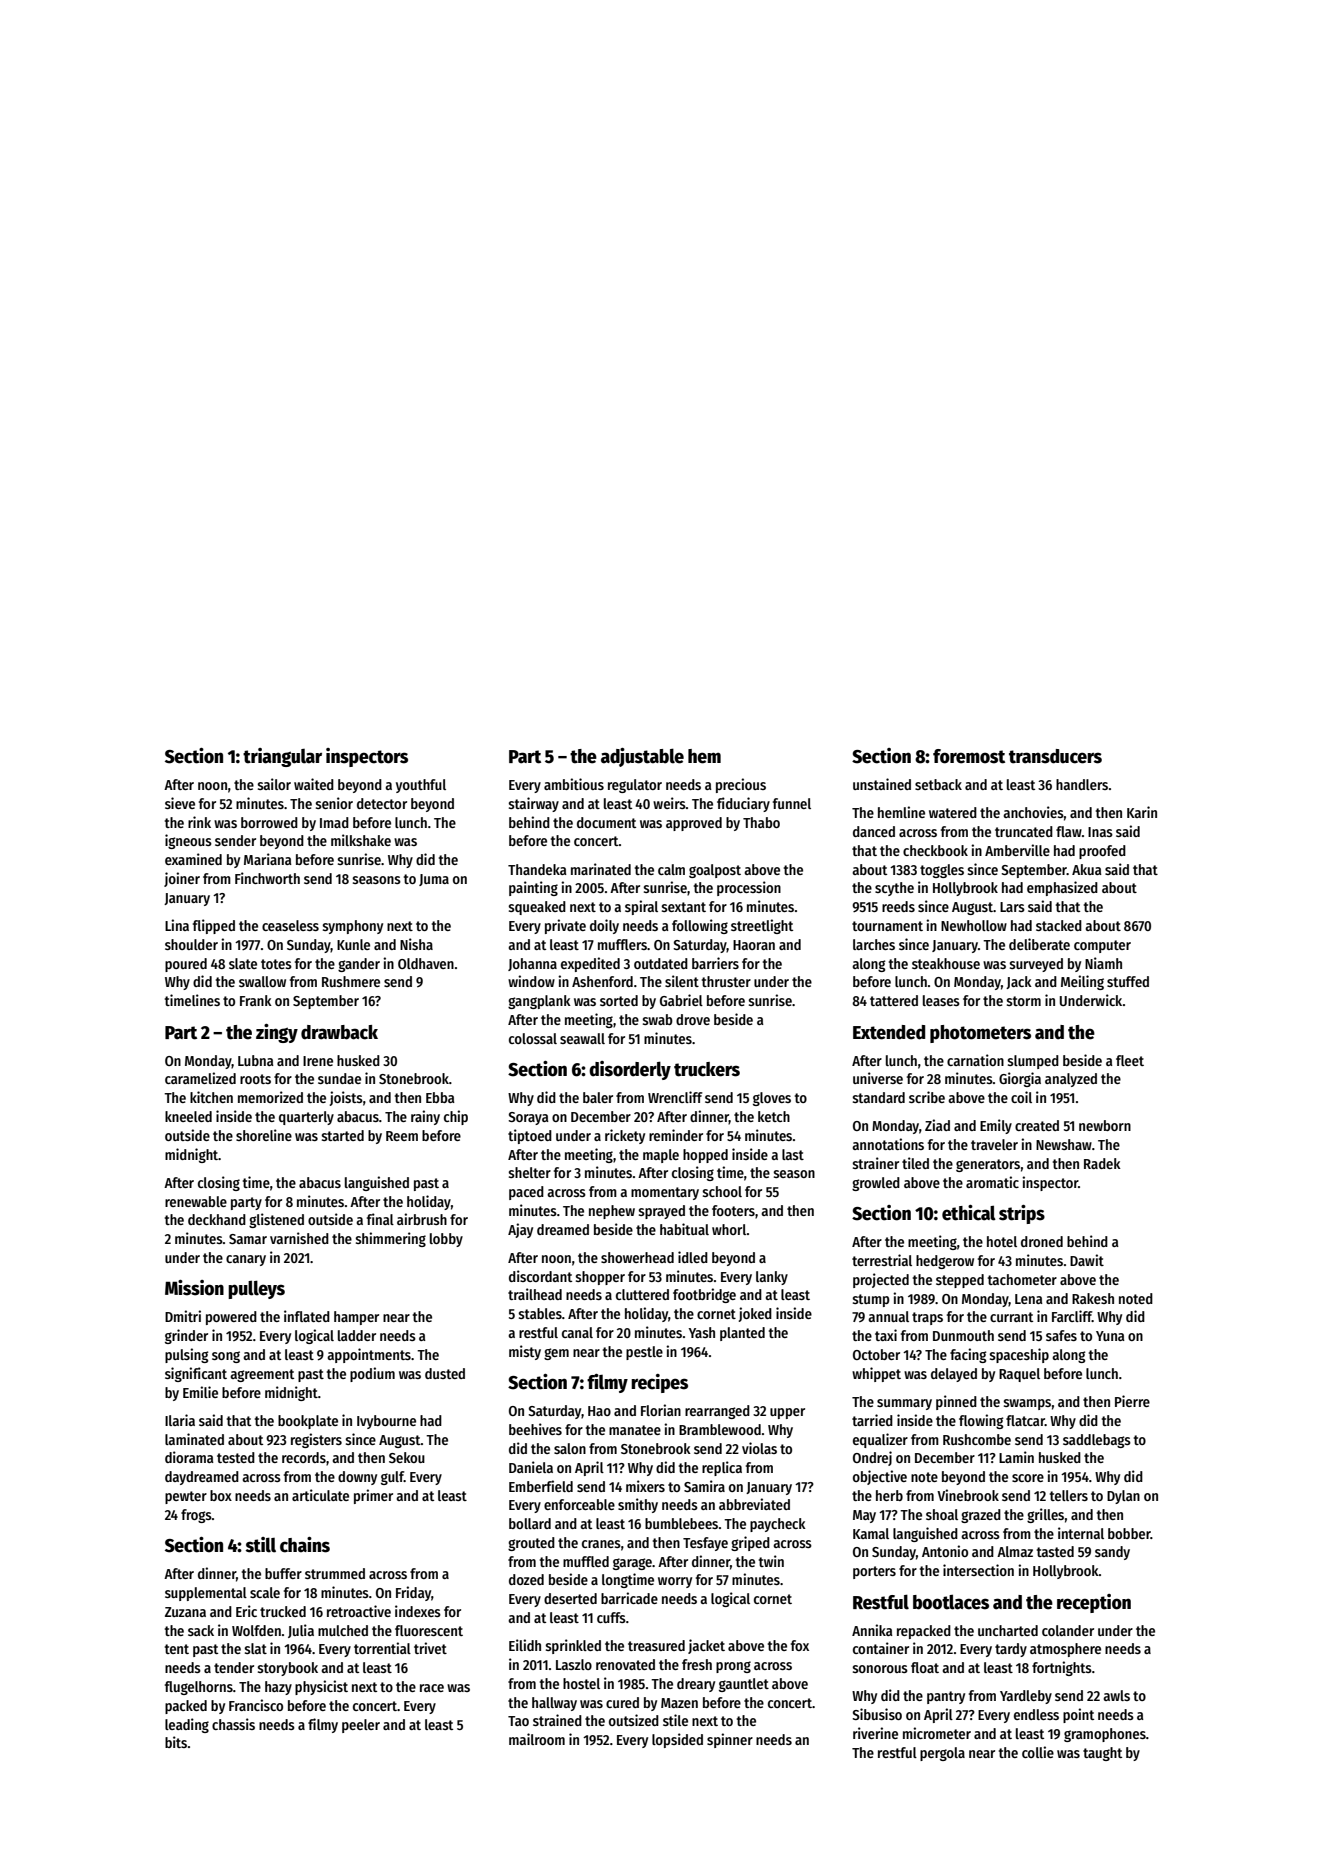 The width and height of the screenshot is (1324, 1872). I want to click on physicist, so click(321, 1687).
